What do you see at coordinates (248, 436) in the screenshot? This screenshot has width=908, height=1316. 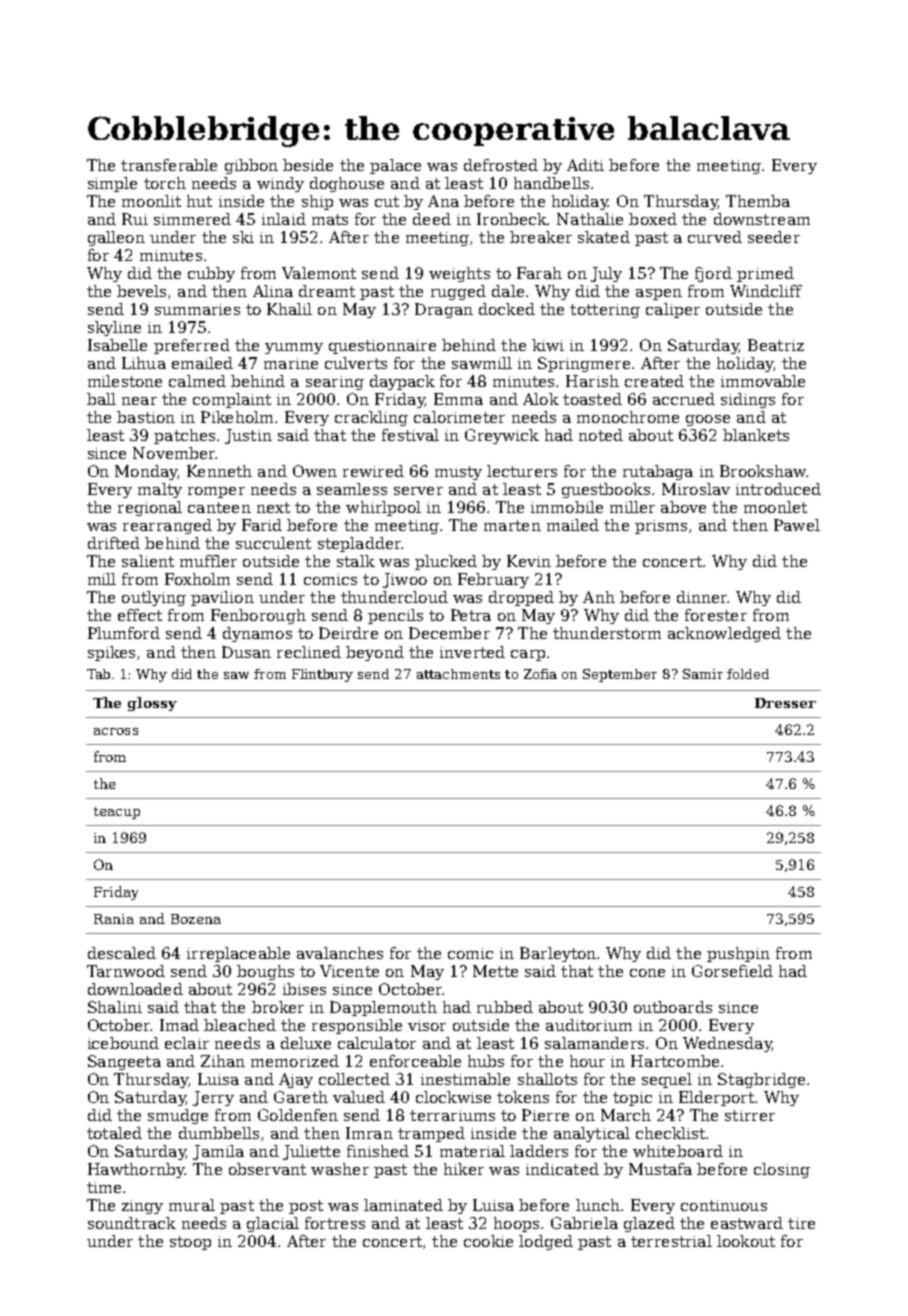 I see `Justin` at bounding box center [248, 436].
